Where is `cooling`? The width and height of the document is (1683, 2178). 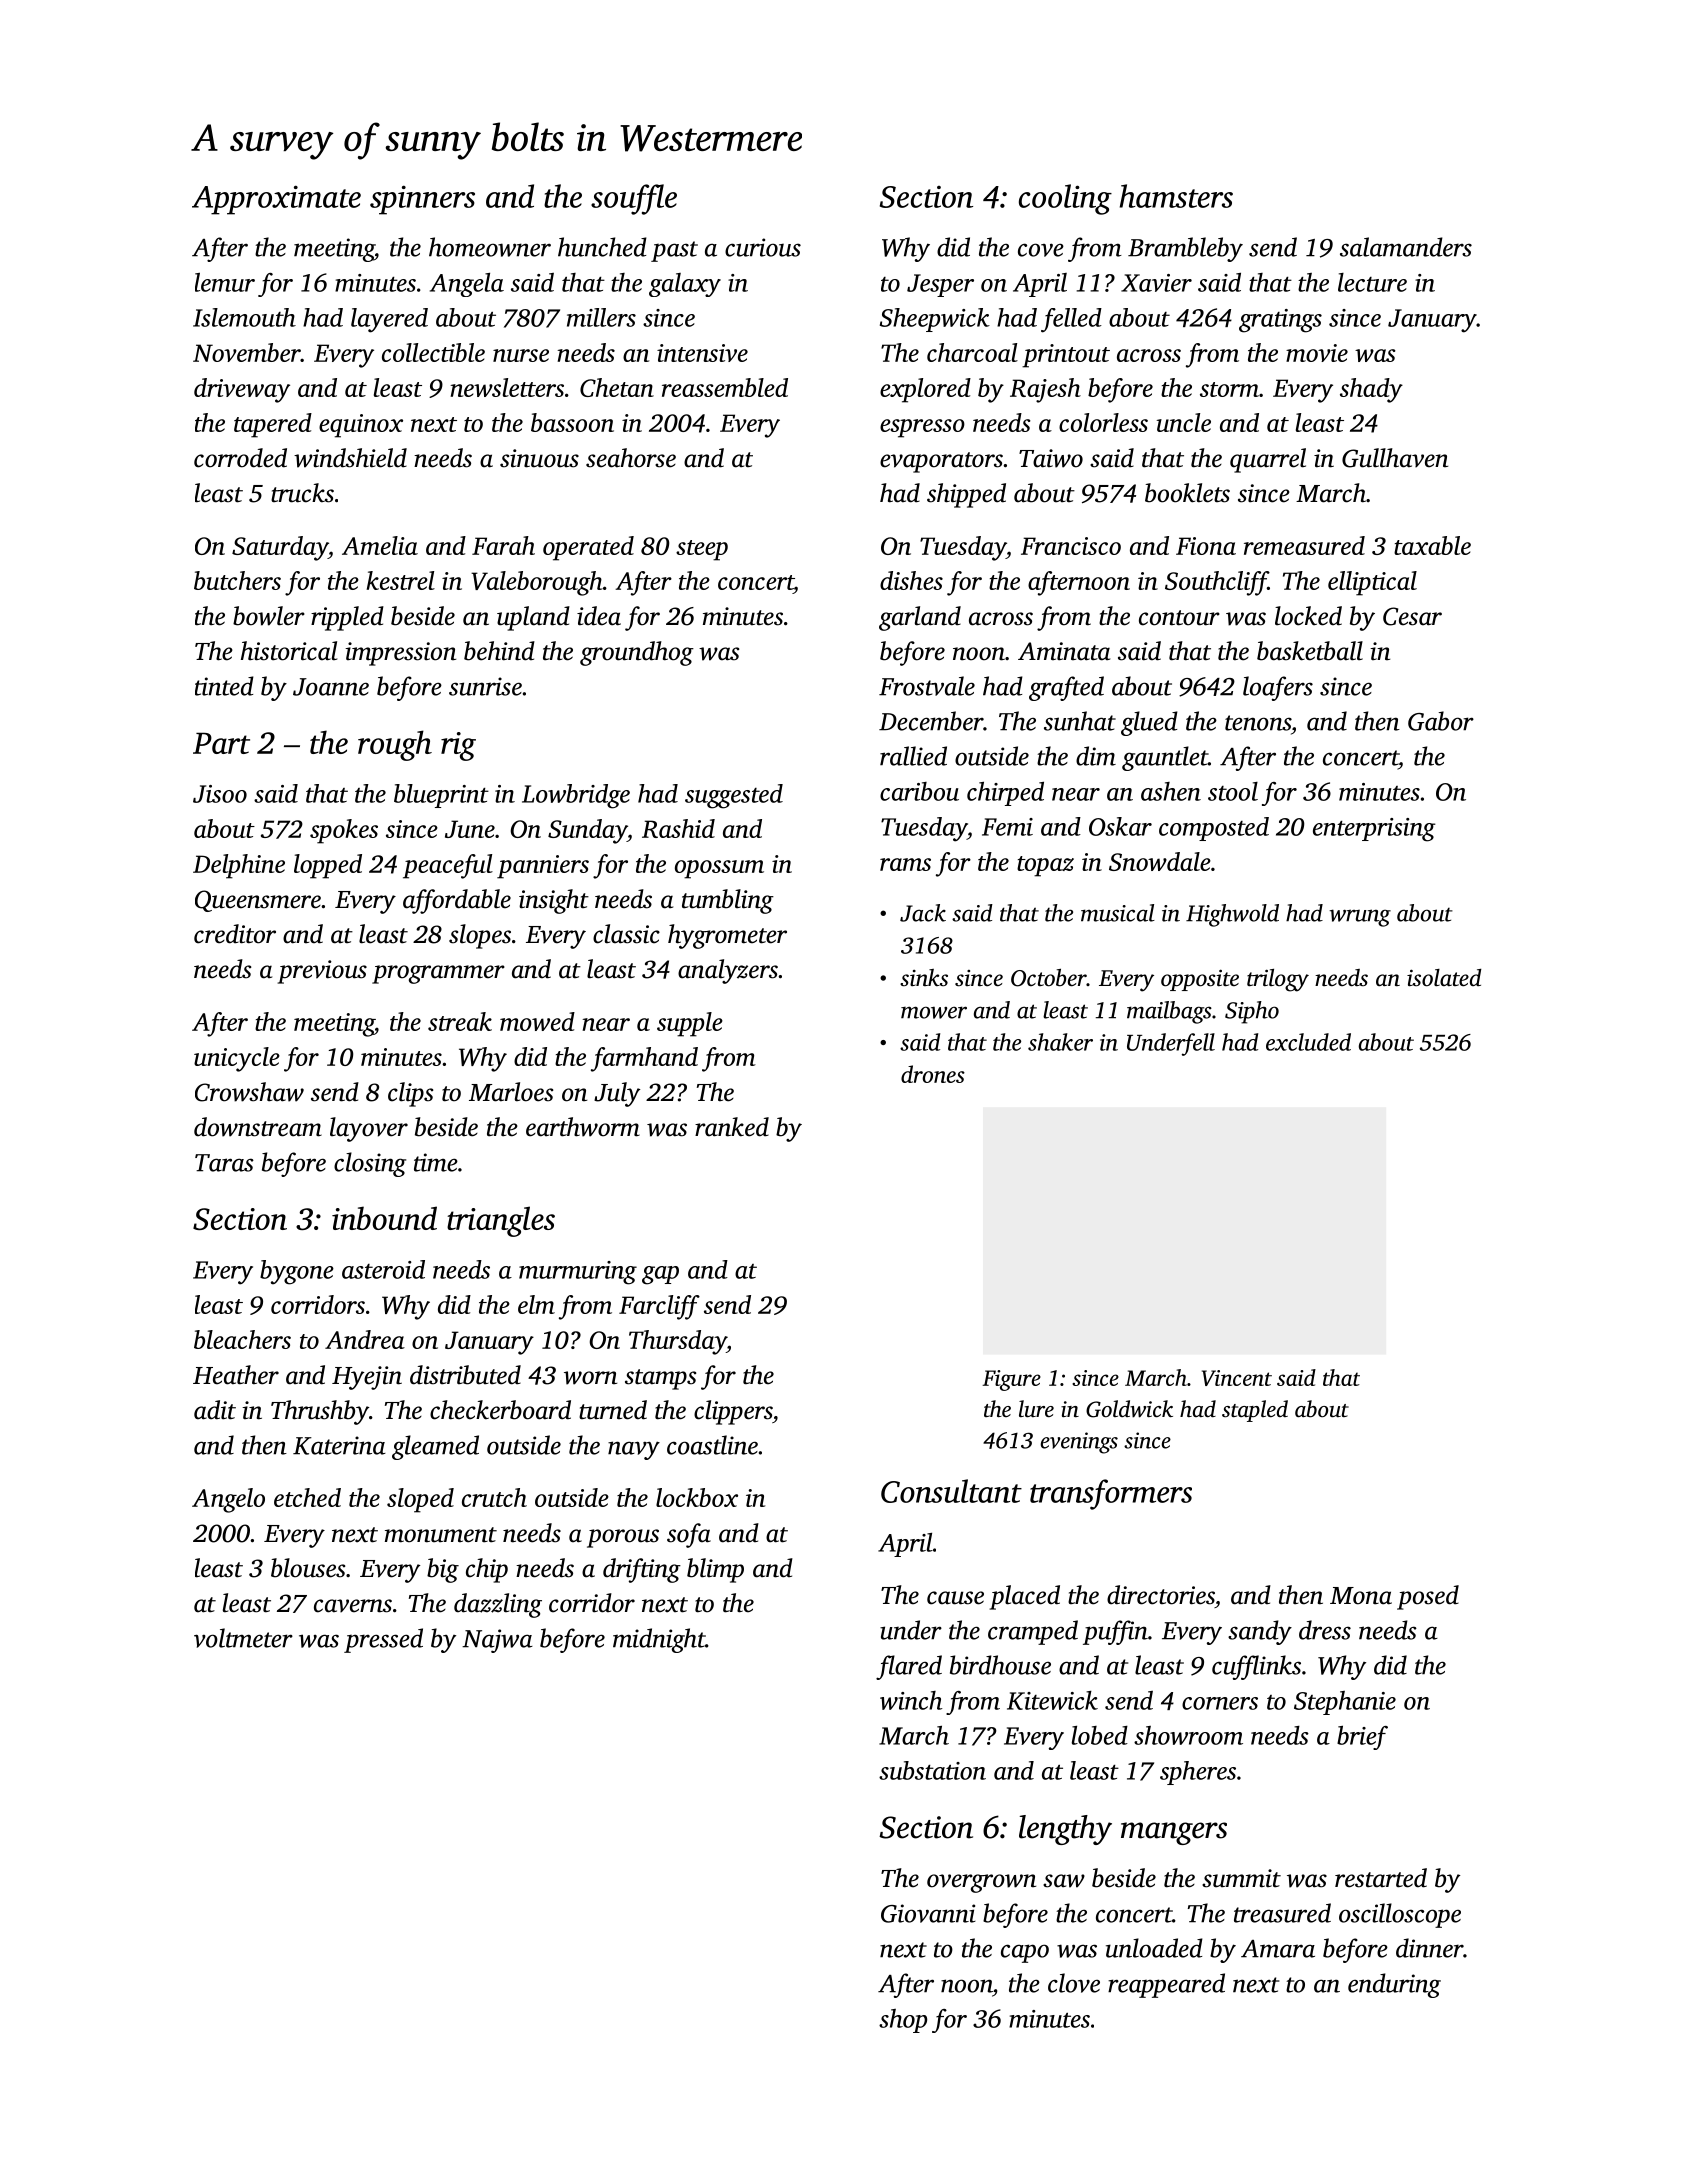 cooling is located at coordinates (1065, 199).
